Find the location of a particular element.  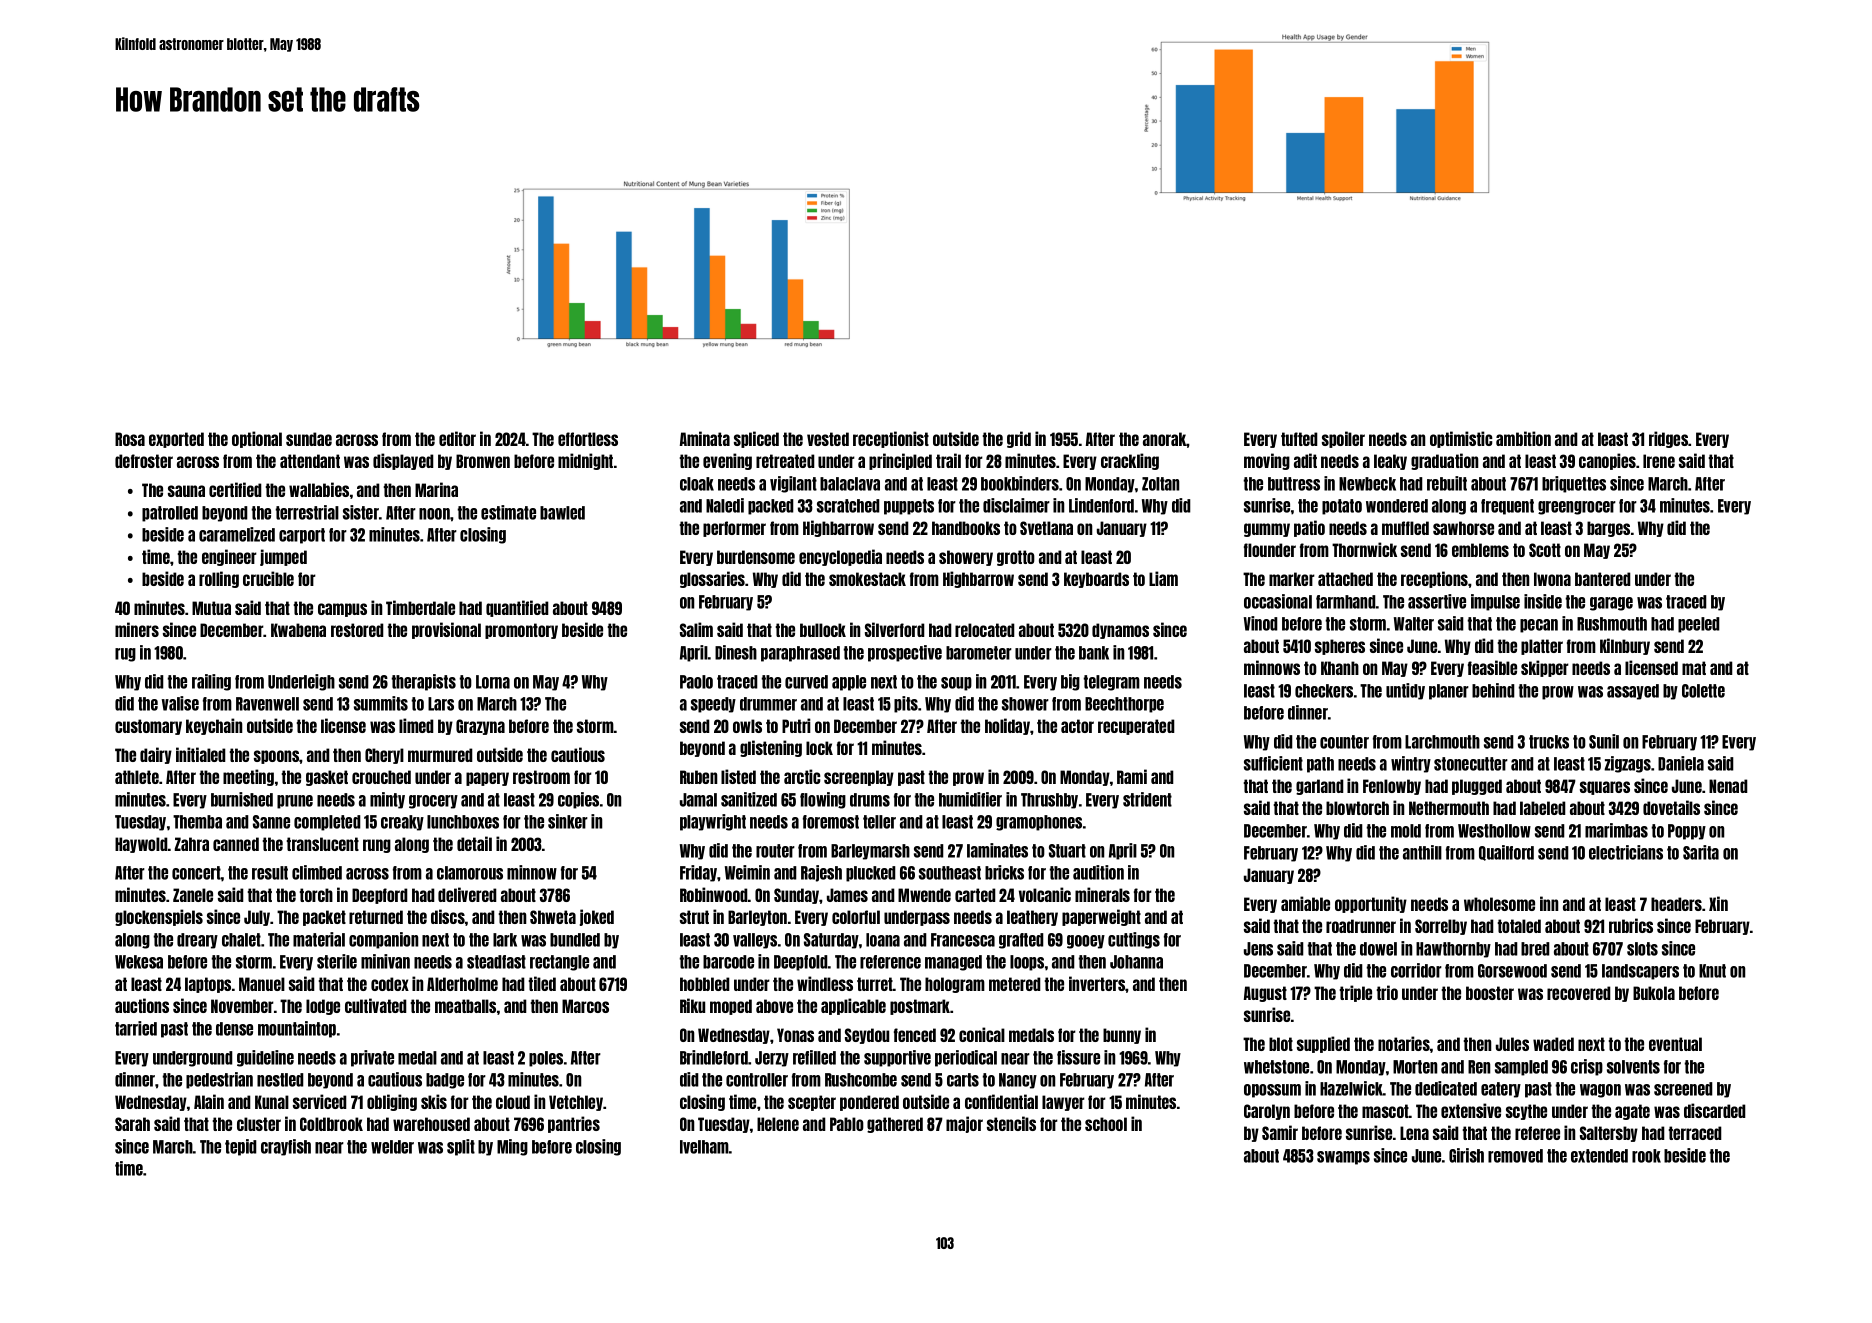

lunchboxes is located at coordinates (463, 822).
